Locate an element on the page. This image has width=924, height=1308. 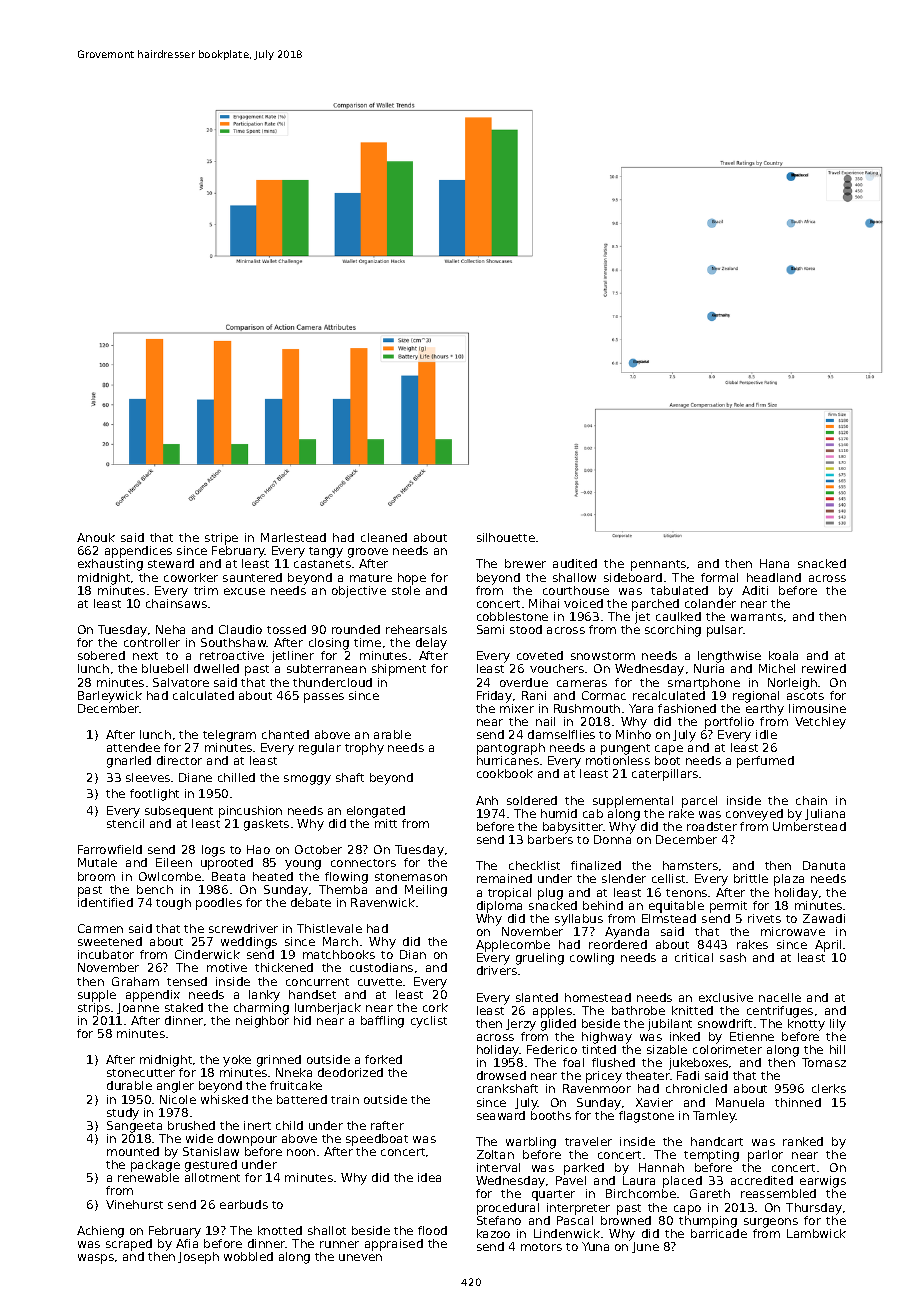
Marlestead is located at coordinates (293, 537).
